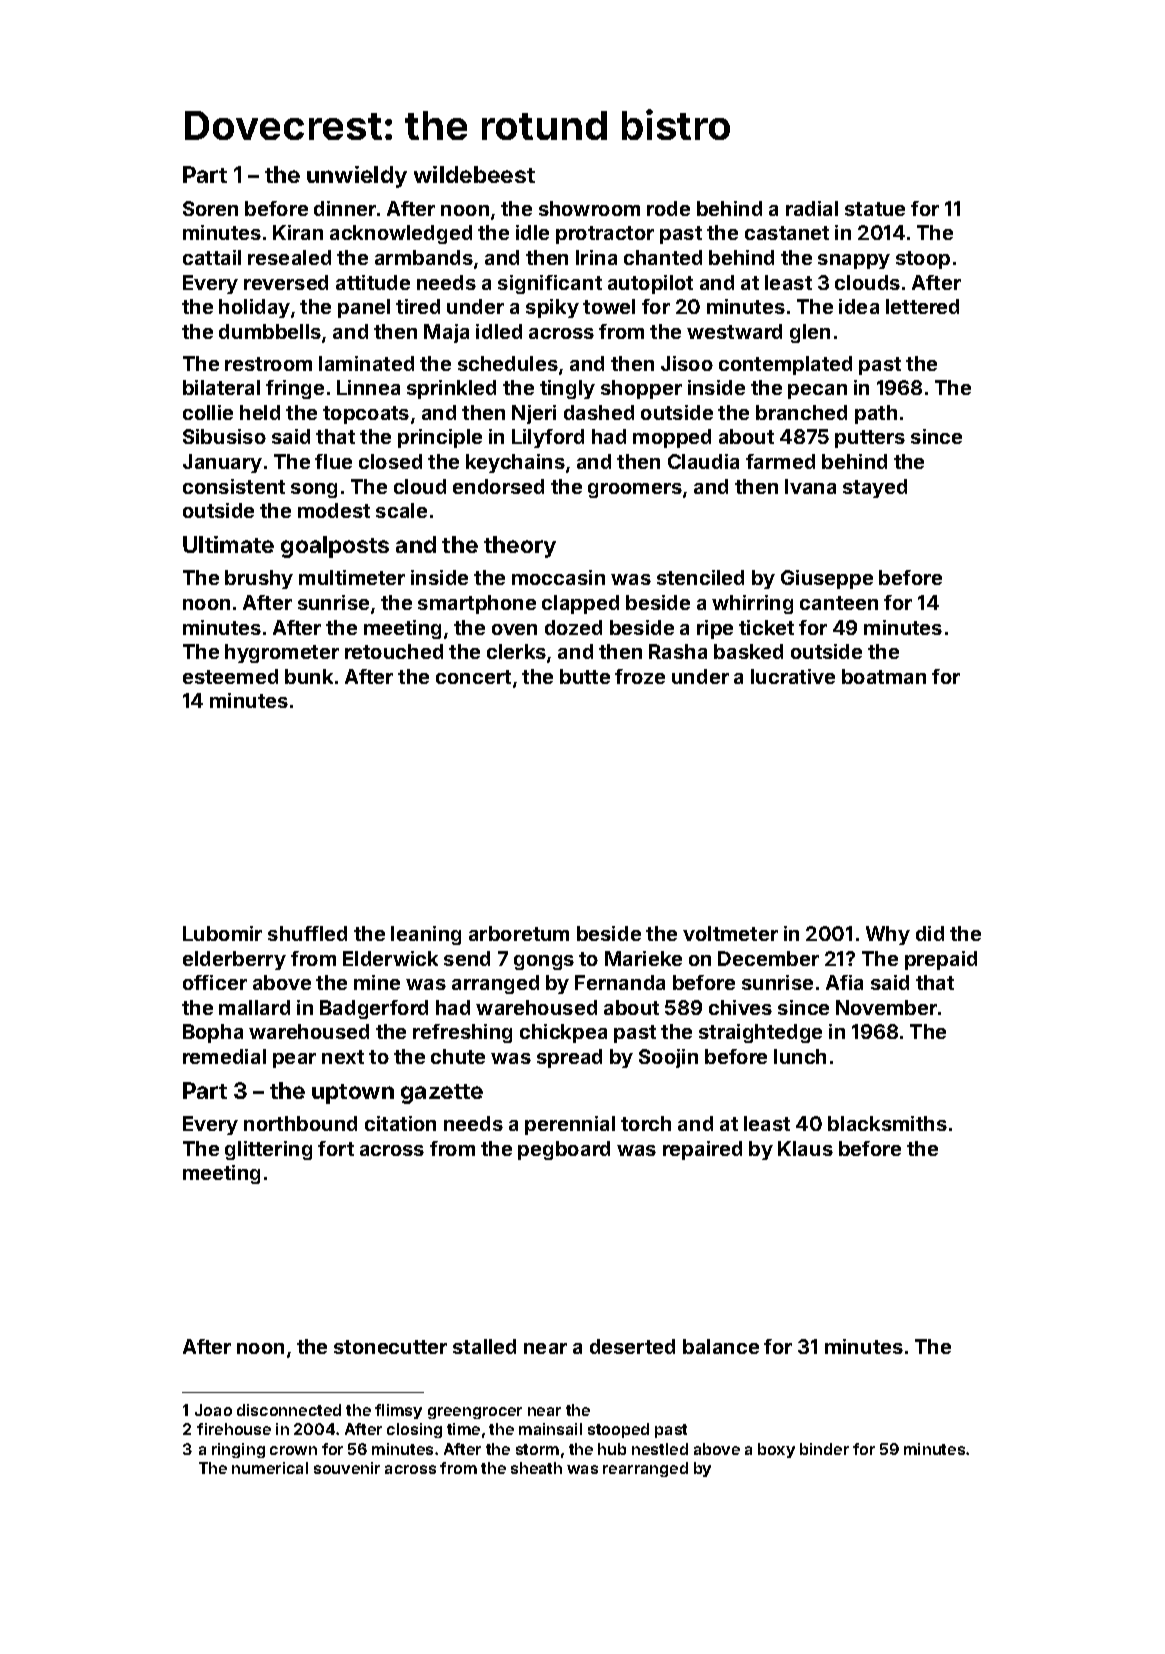 The height and width of the screenshot is (1654, 1165). Describe the element at coordinates (564, 1150) in the screenshot. I see `pegboard` at that location.
